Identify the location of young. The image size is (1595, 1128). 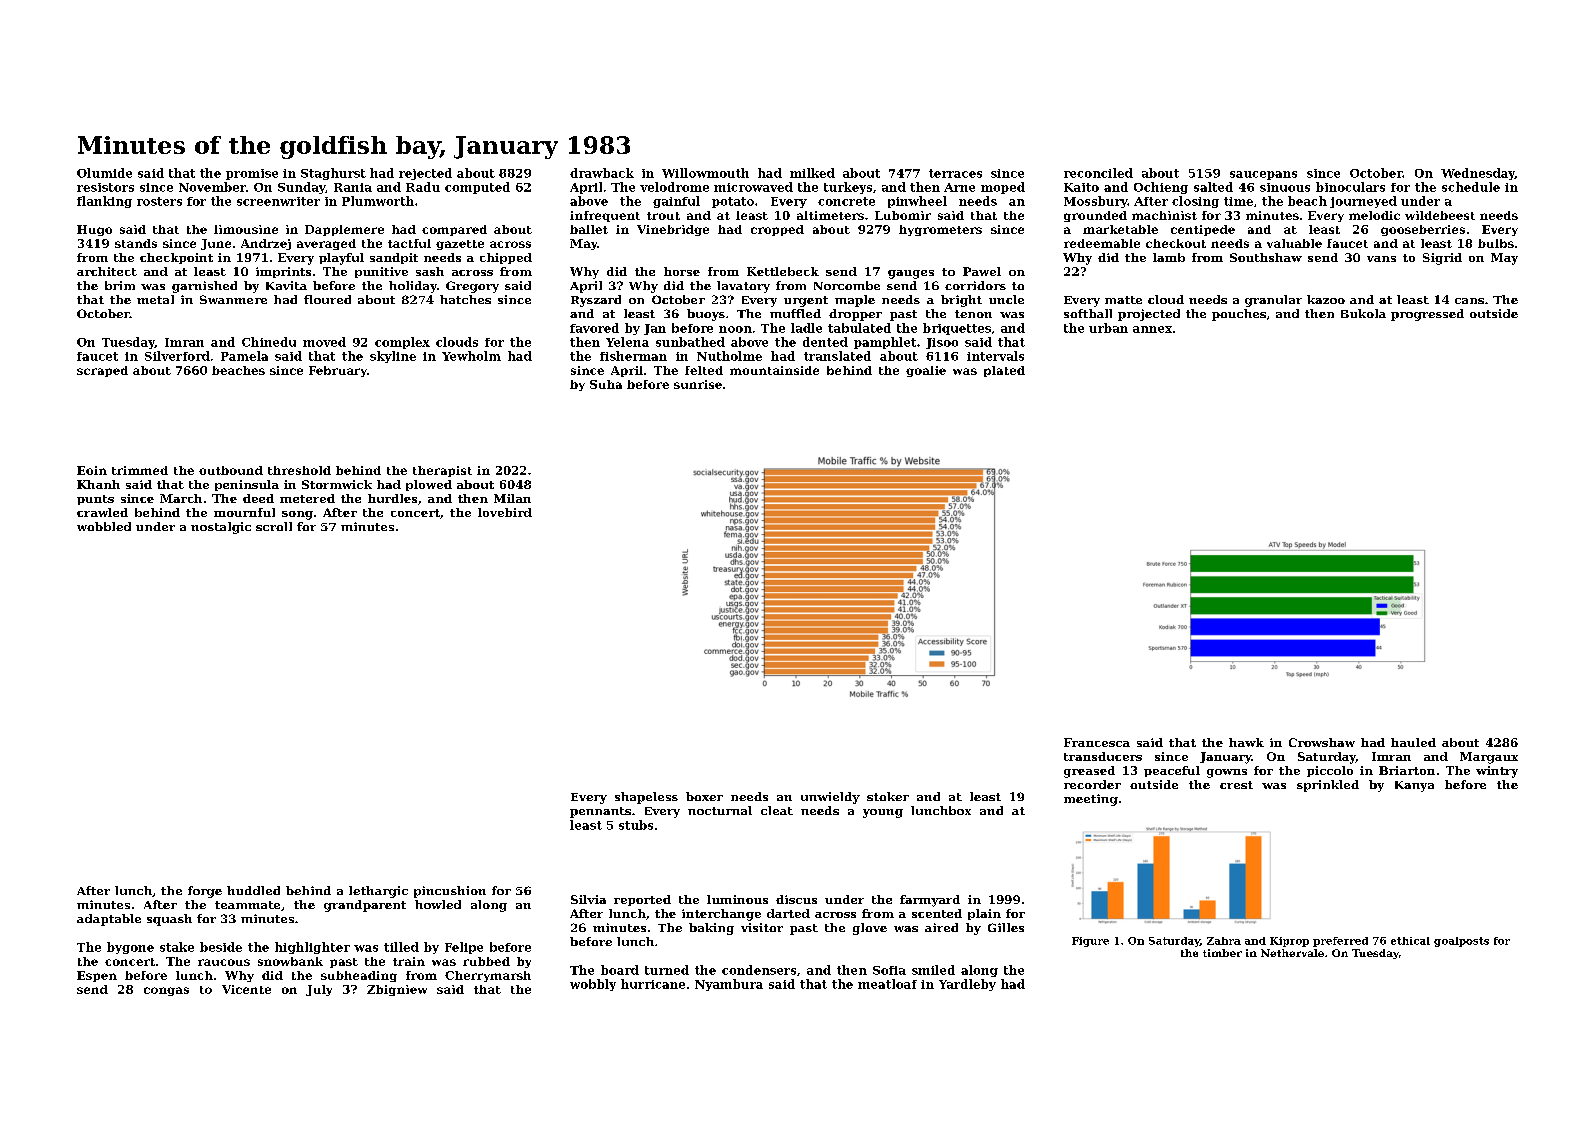
(883, 813).
